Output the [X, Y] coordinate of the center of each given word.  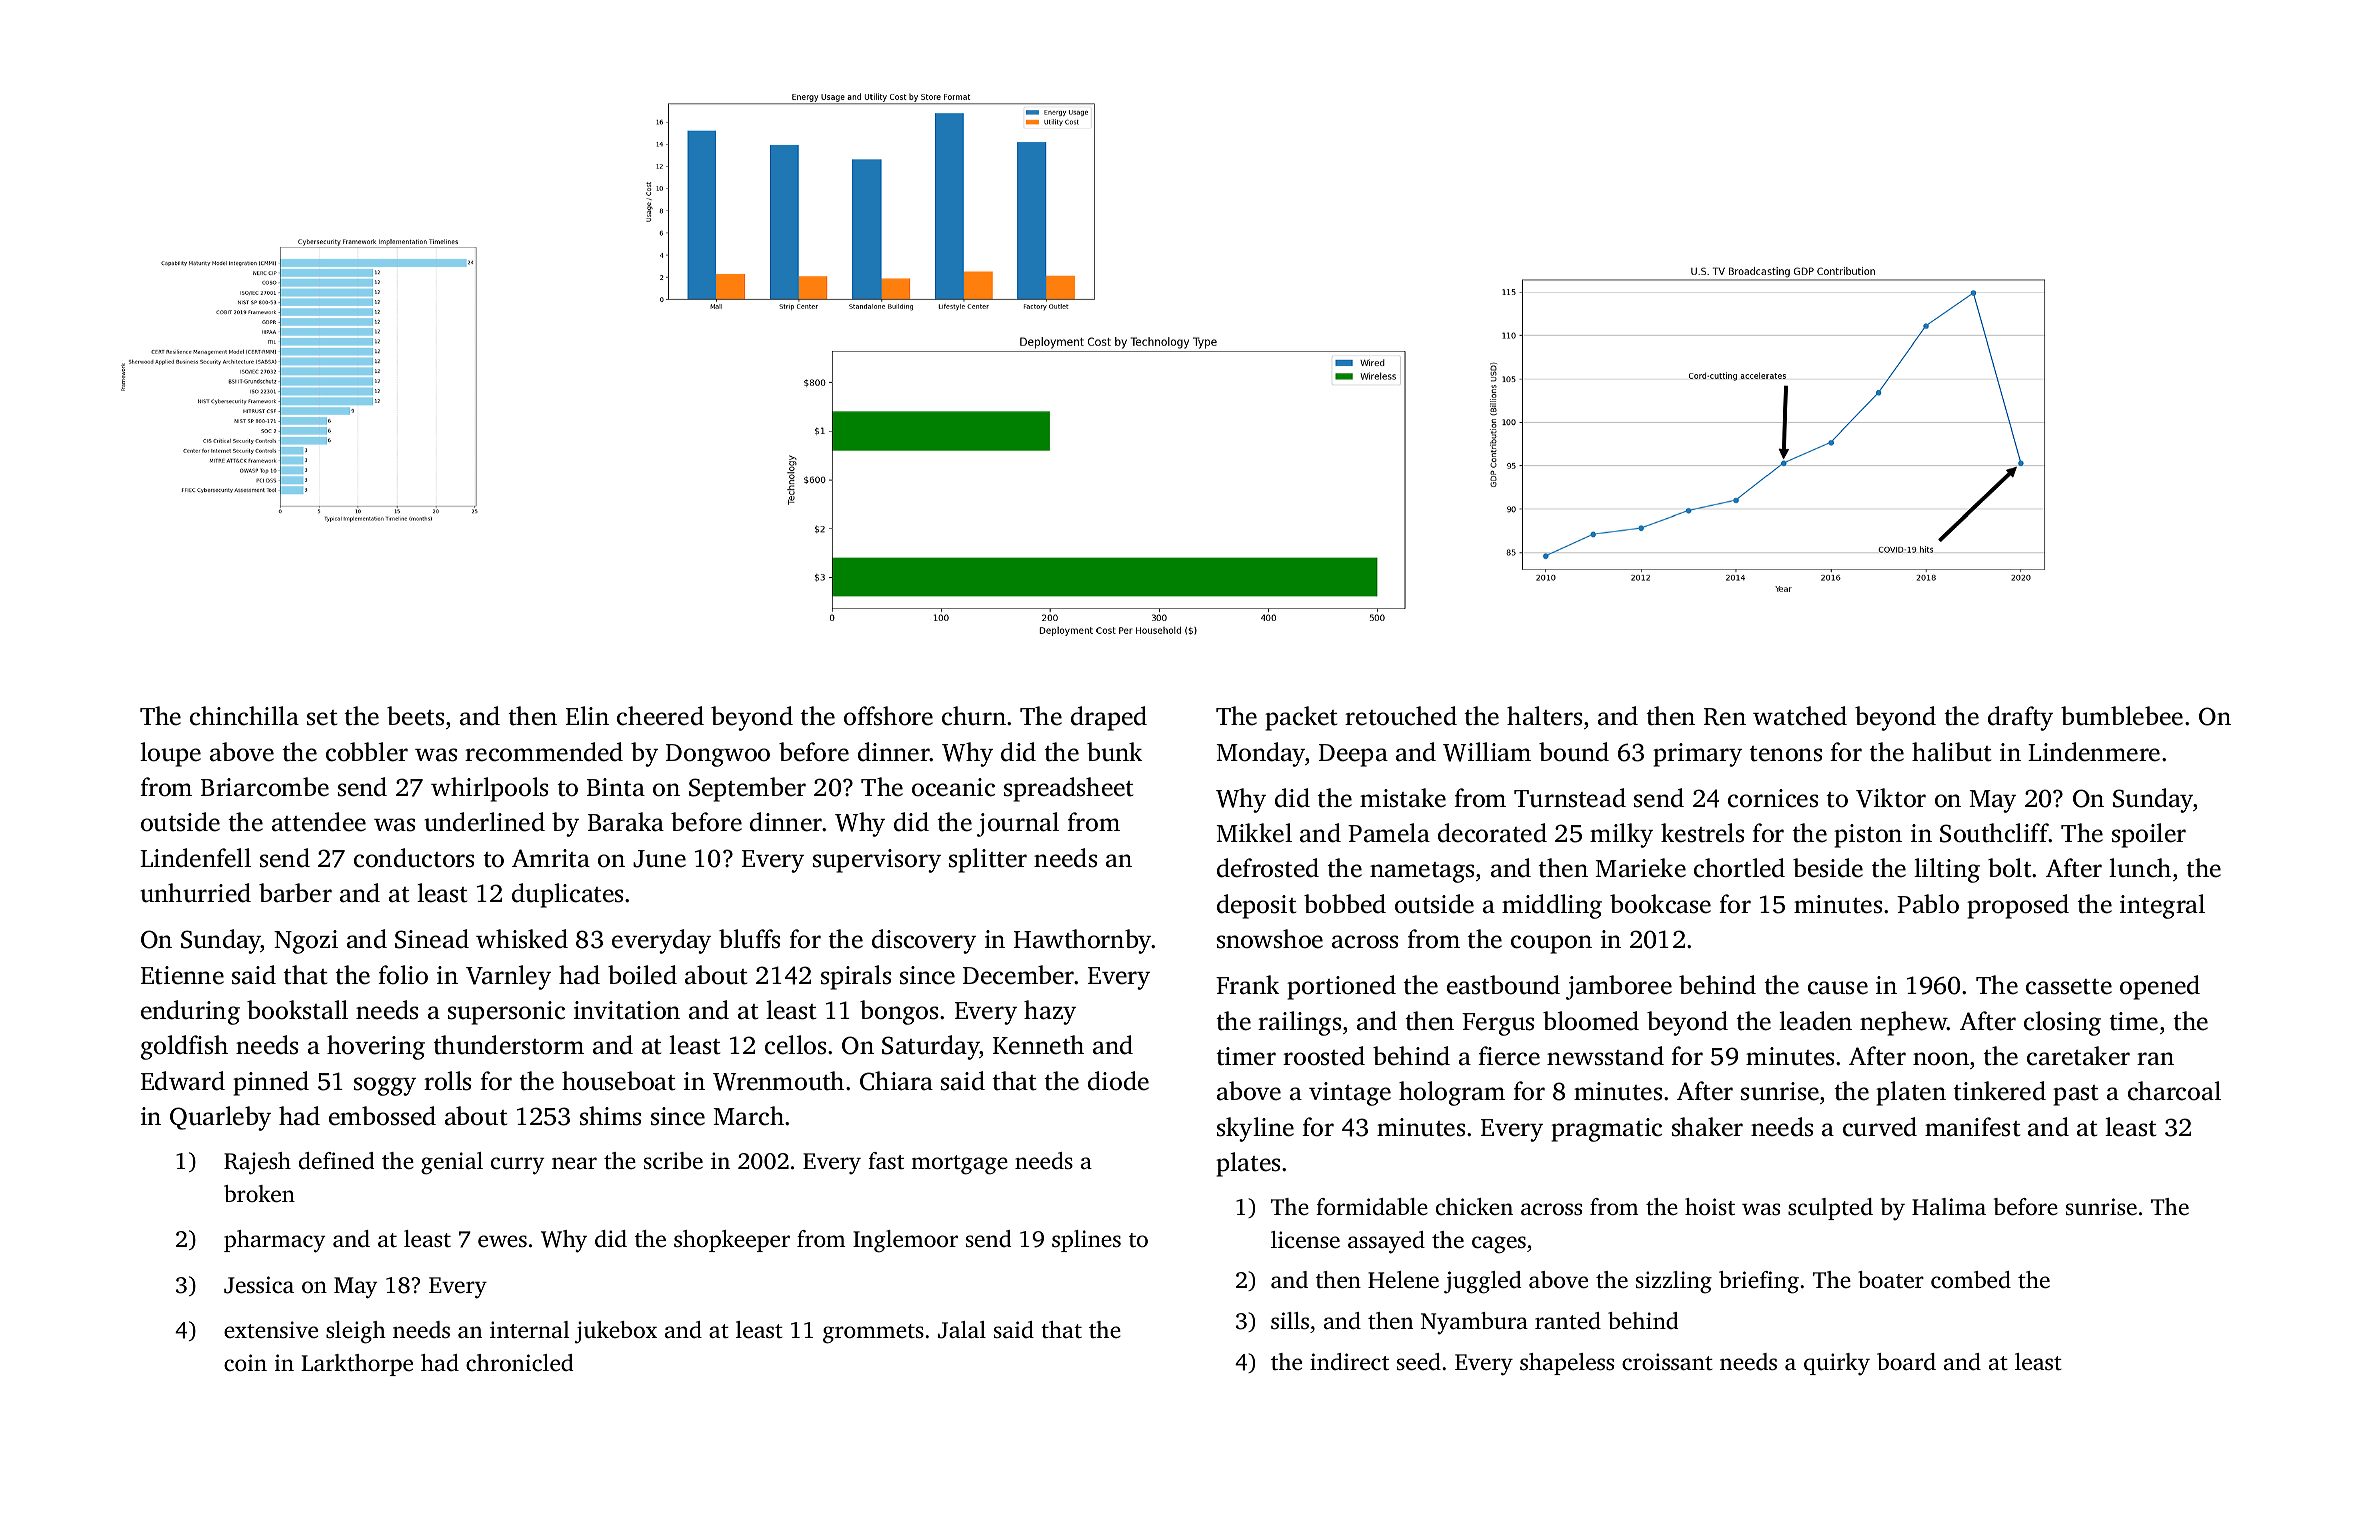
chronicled [519, 1363]
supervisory [877, 861]
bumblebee [2122, 716]
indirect [1349, 1362]
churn [974, 716]
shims [610, 1116]
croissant [1667, 1362]
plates [1248, 1164]
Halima [1949, 1207]
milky [1621, 835]
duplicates [567, 895]
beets [415, 716]
